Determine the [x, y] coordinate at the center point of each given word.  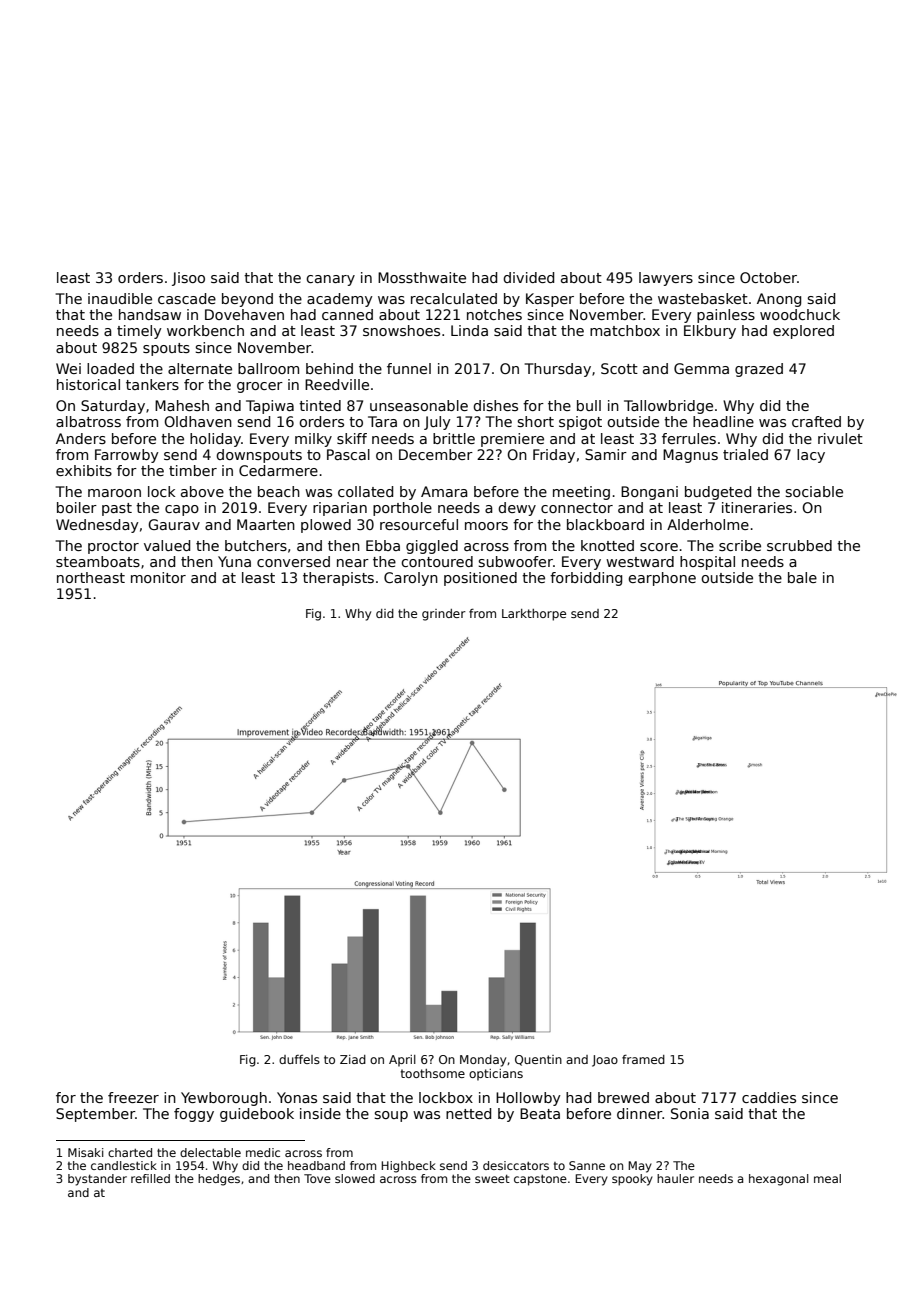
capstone [540, 1180]
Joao [605, 1061]
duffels [299, 1059]
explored [803, 332]
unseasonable [419, 405]
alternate [200, 368]
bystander [97, 1180]
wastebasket [703, 298]
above [202, 491]
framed [643, 1059]
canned [347, 314]
